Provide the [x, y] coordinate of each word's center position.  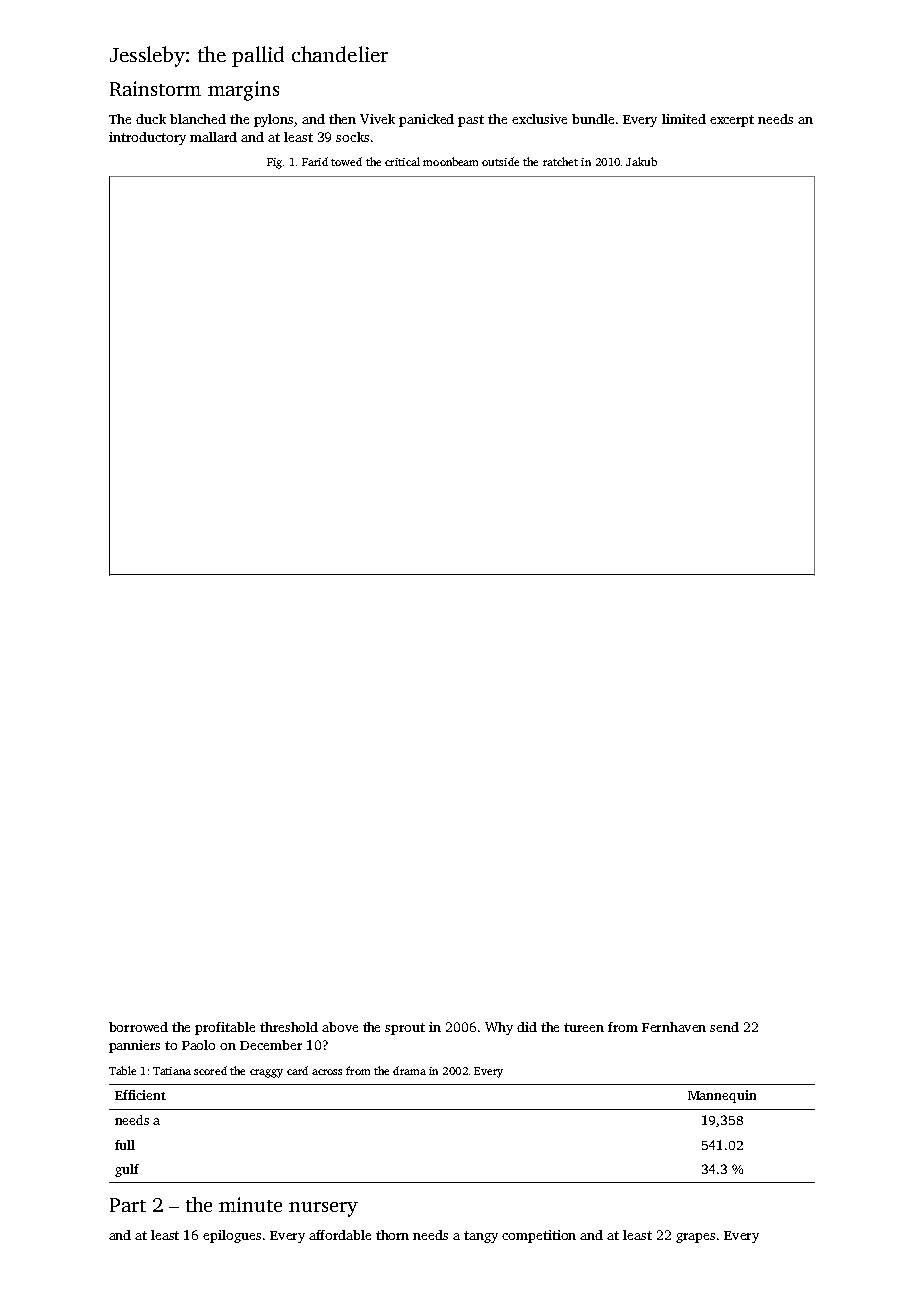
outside [500, 161]
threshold [289, 1027]
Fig [274, 163]
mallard [213, 137]
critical [402, 161]
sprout [405, 1029]
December [271, 1045]
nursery [323, 1209]
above [340, 1027]
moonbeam [450, 161]
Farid [315, 161]
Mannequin [722, 1096]
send [724, 1027]
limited [684, 119]
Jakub [641, 161]
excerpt [732, 121]
